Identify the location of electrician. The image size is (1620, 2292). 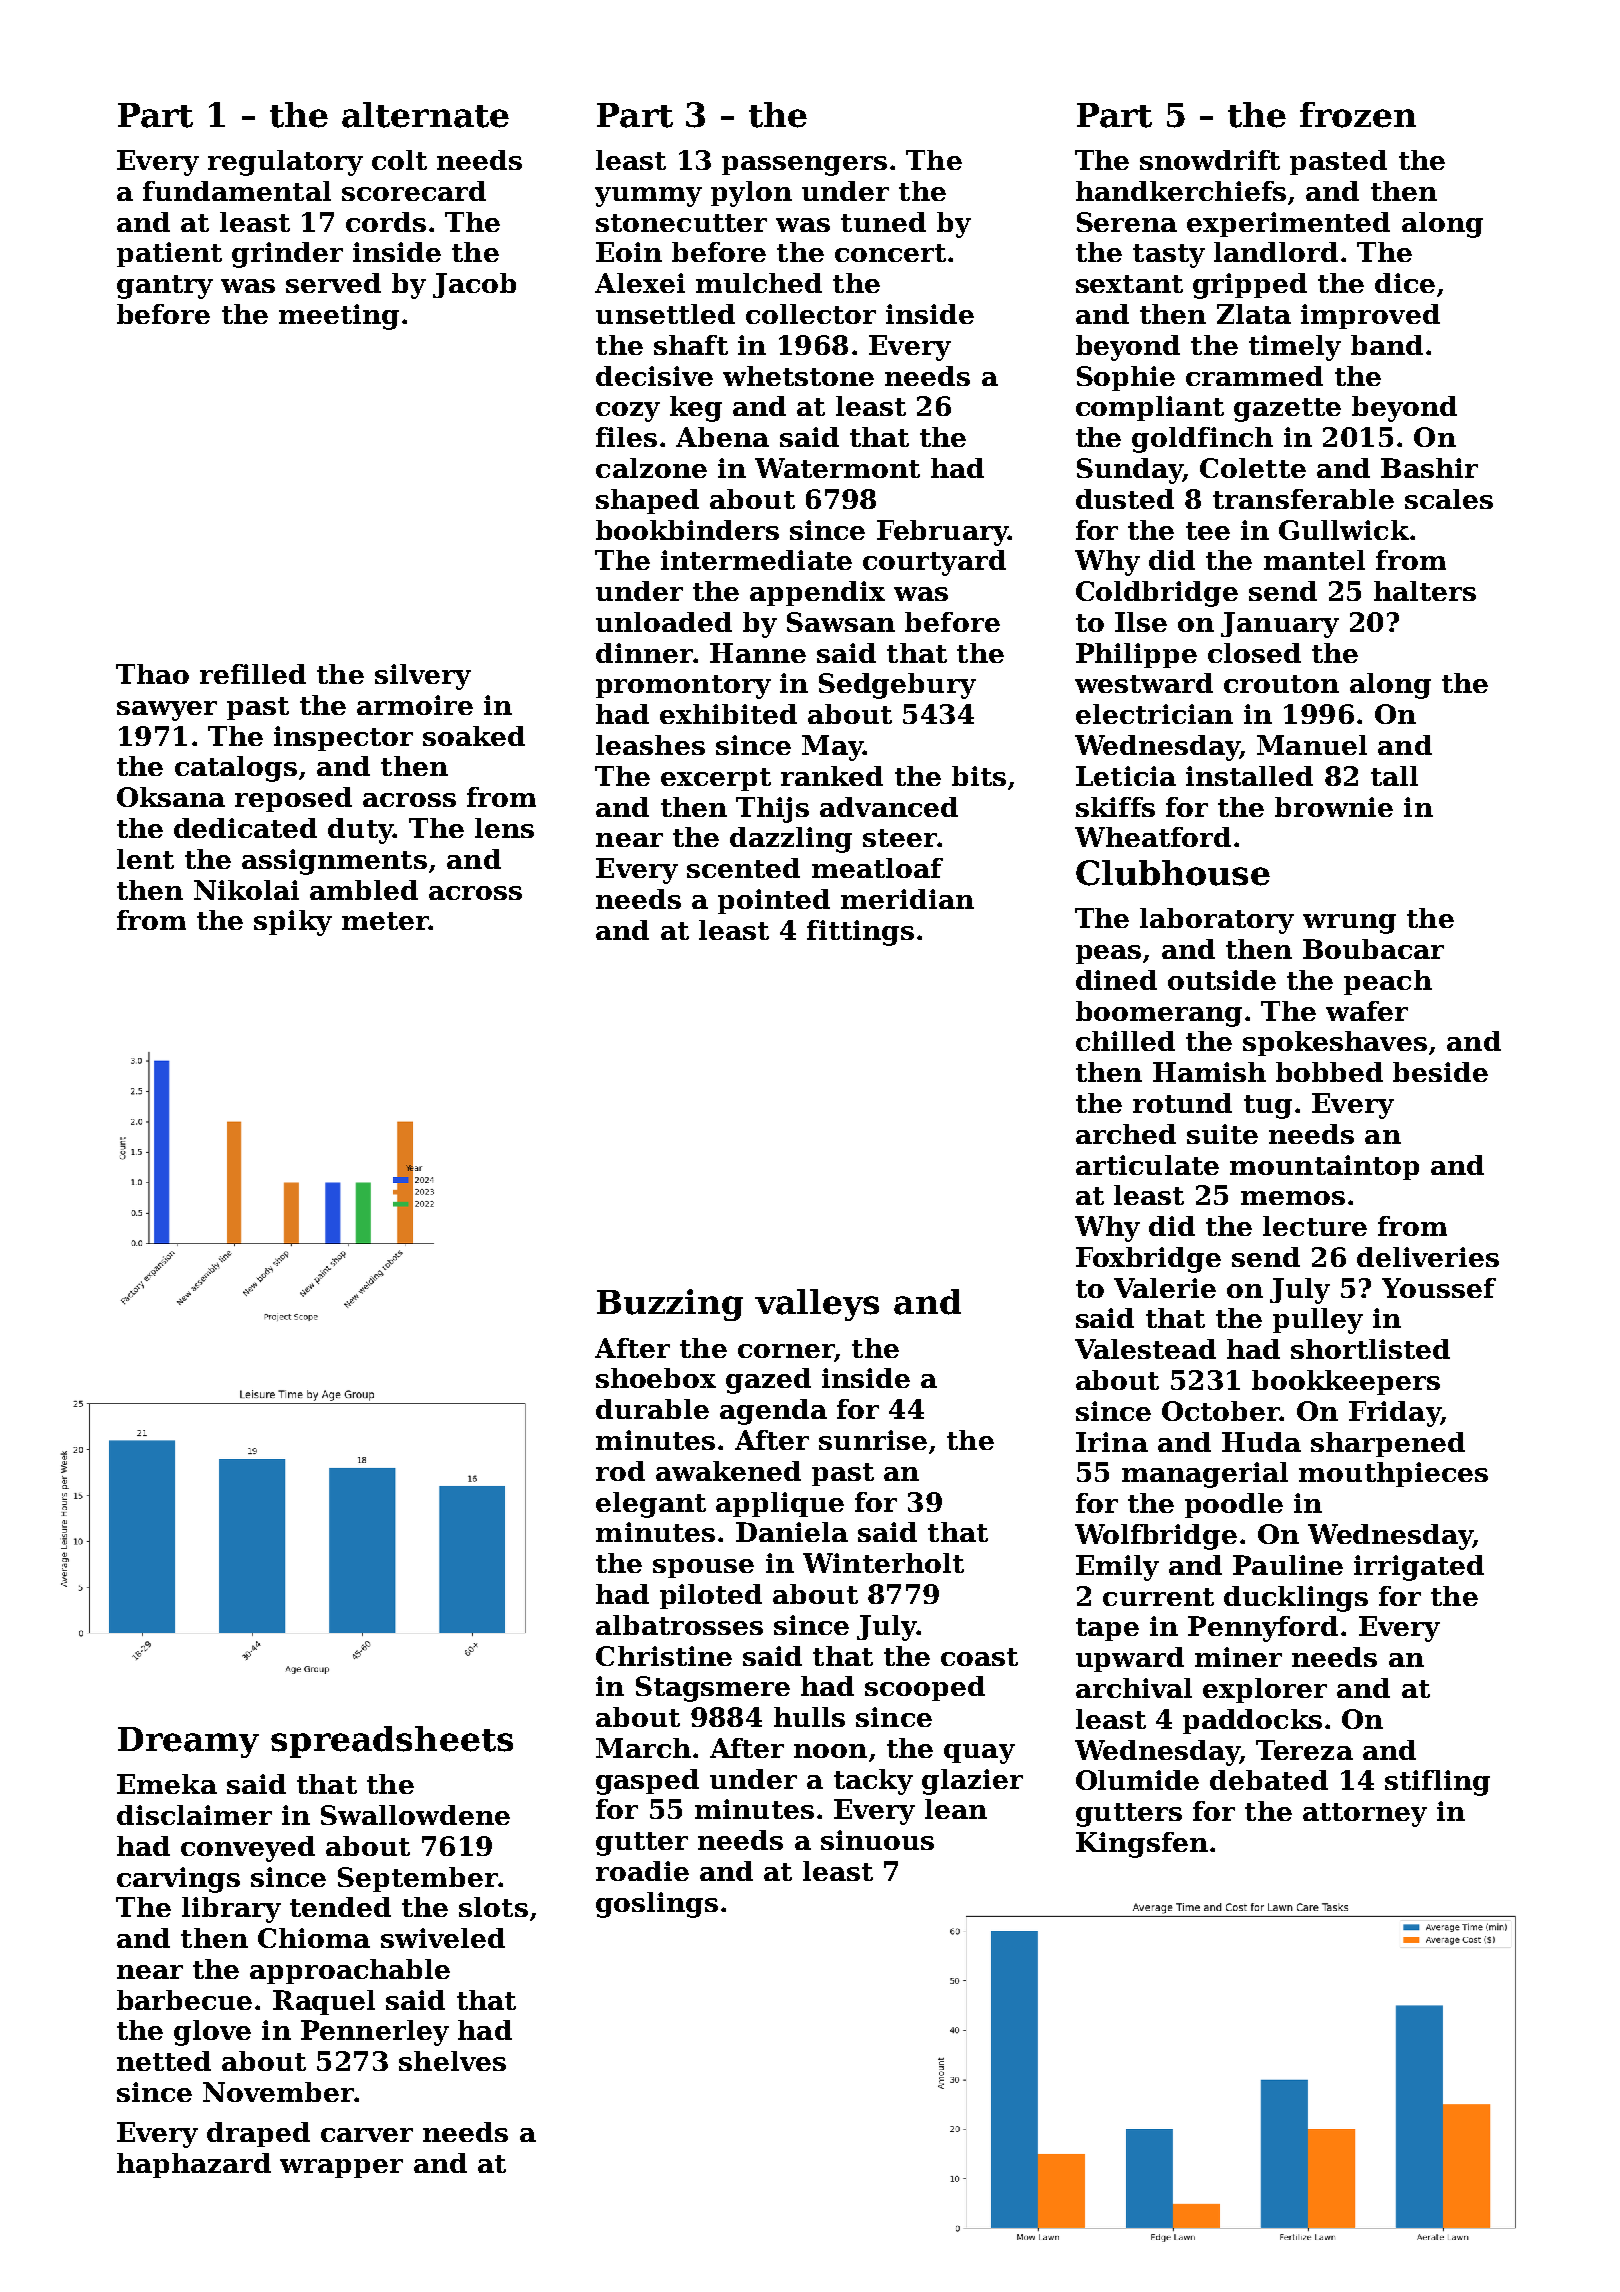
(1154, 714).
